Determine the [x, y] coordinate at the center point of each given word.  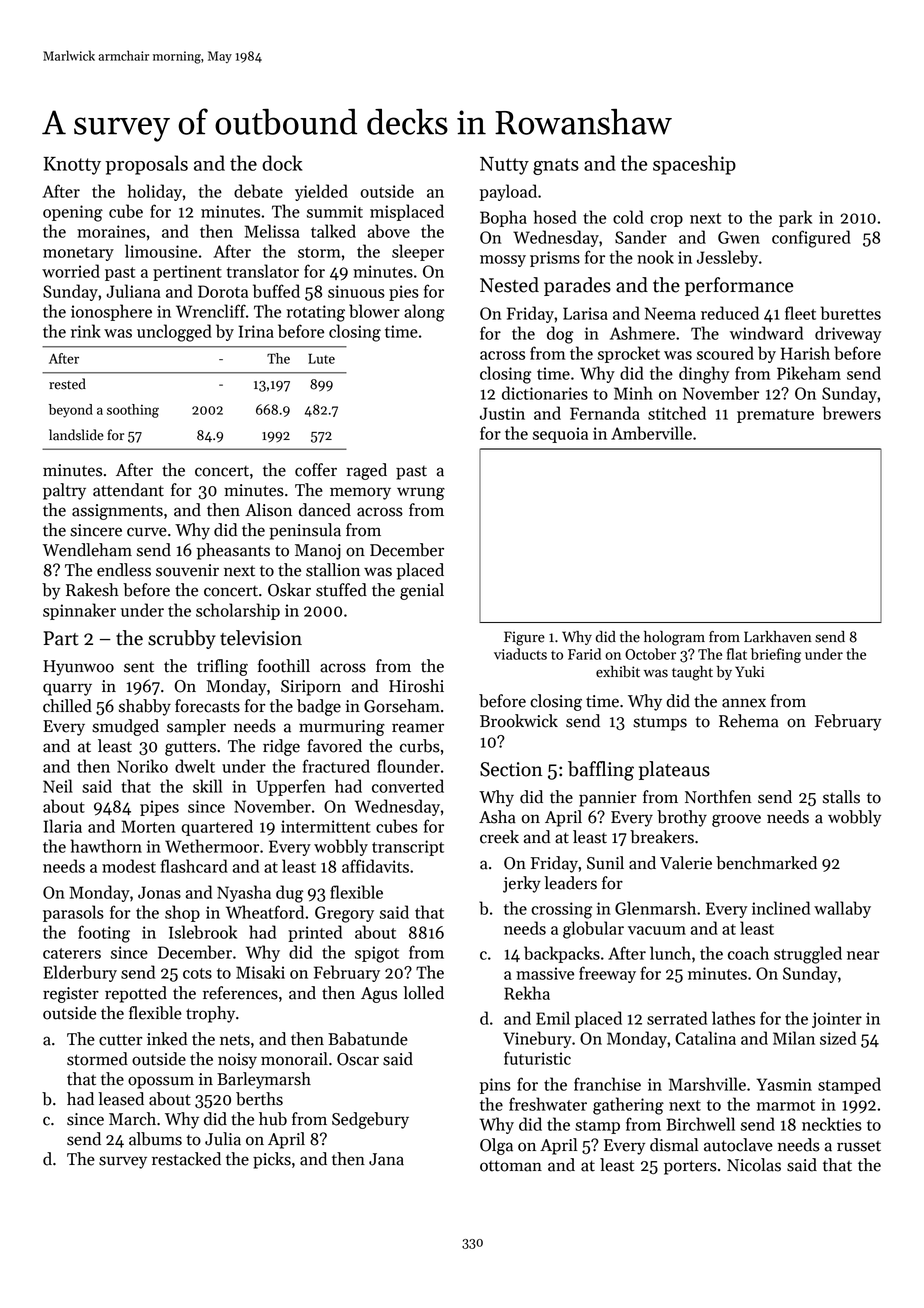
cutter [121, 1040]
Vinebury [537, 1039]
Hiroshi [416, 686]
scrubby [182, 639]
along [424, 313]
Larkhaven [778, 637]
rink [86, 331]
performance [739, 286]
